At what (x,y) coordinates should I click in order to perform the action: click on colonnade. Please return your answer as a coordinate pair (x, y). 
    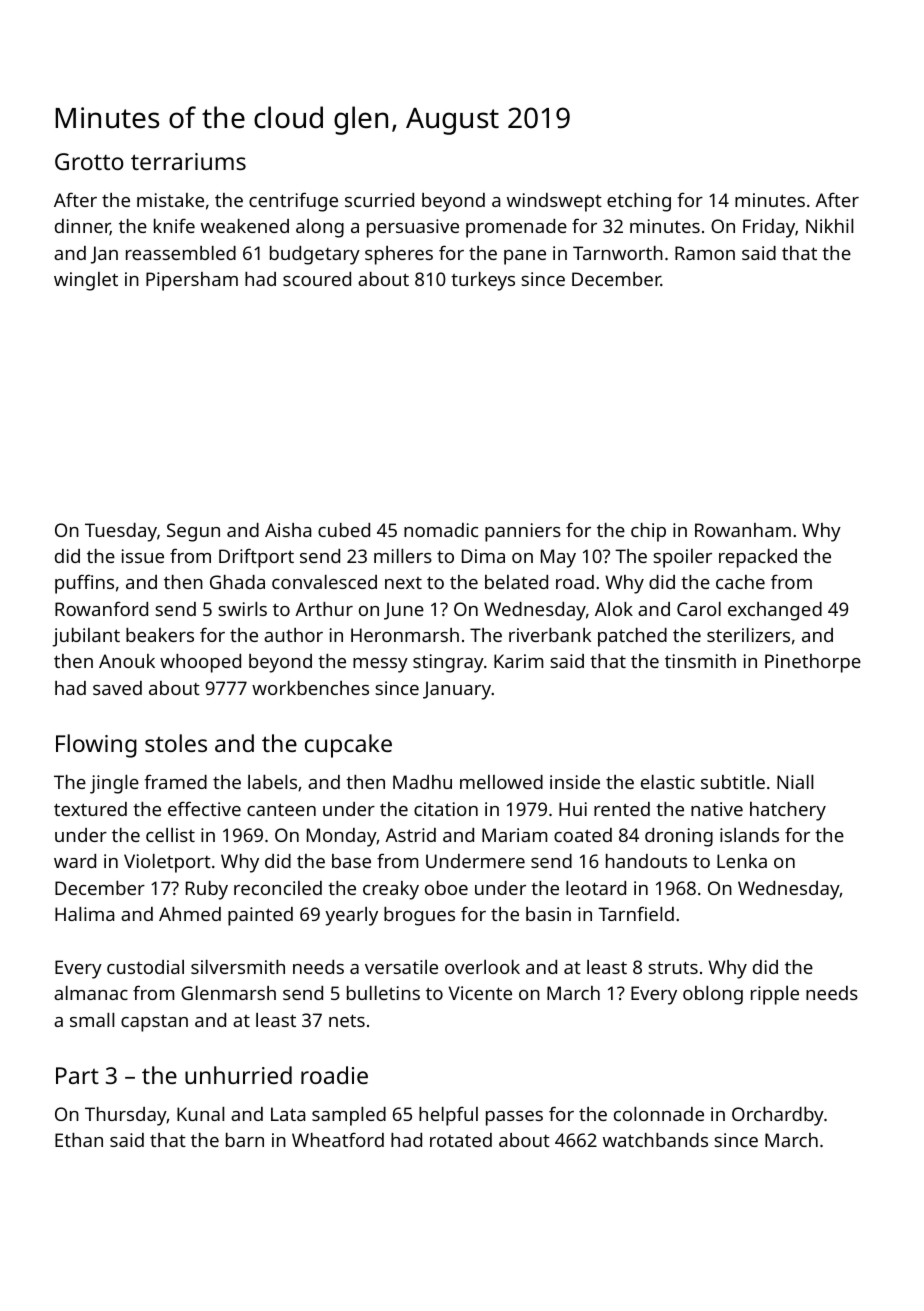
    Looking at the image, I should click on (659, 1114).
